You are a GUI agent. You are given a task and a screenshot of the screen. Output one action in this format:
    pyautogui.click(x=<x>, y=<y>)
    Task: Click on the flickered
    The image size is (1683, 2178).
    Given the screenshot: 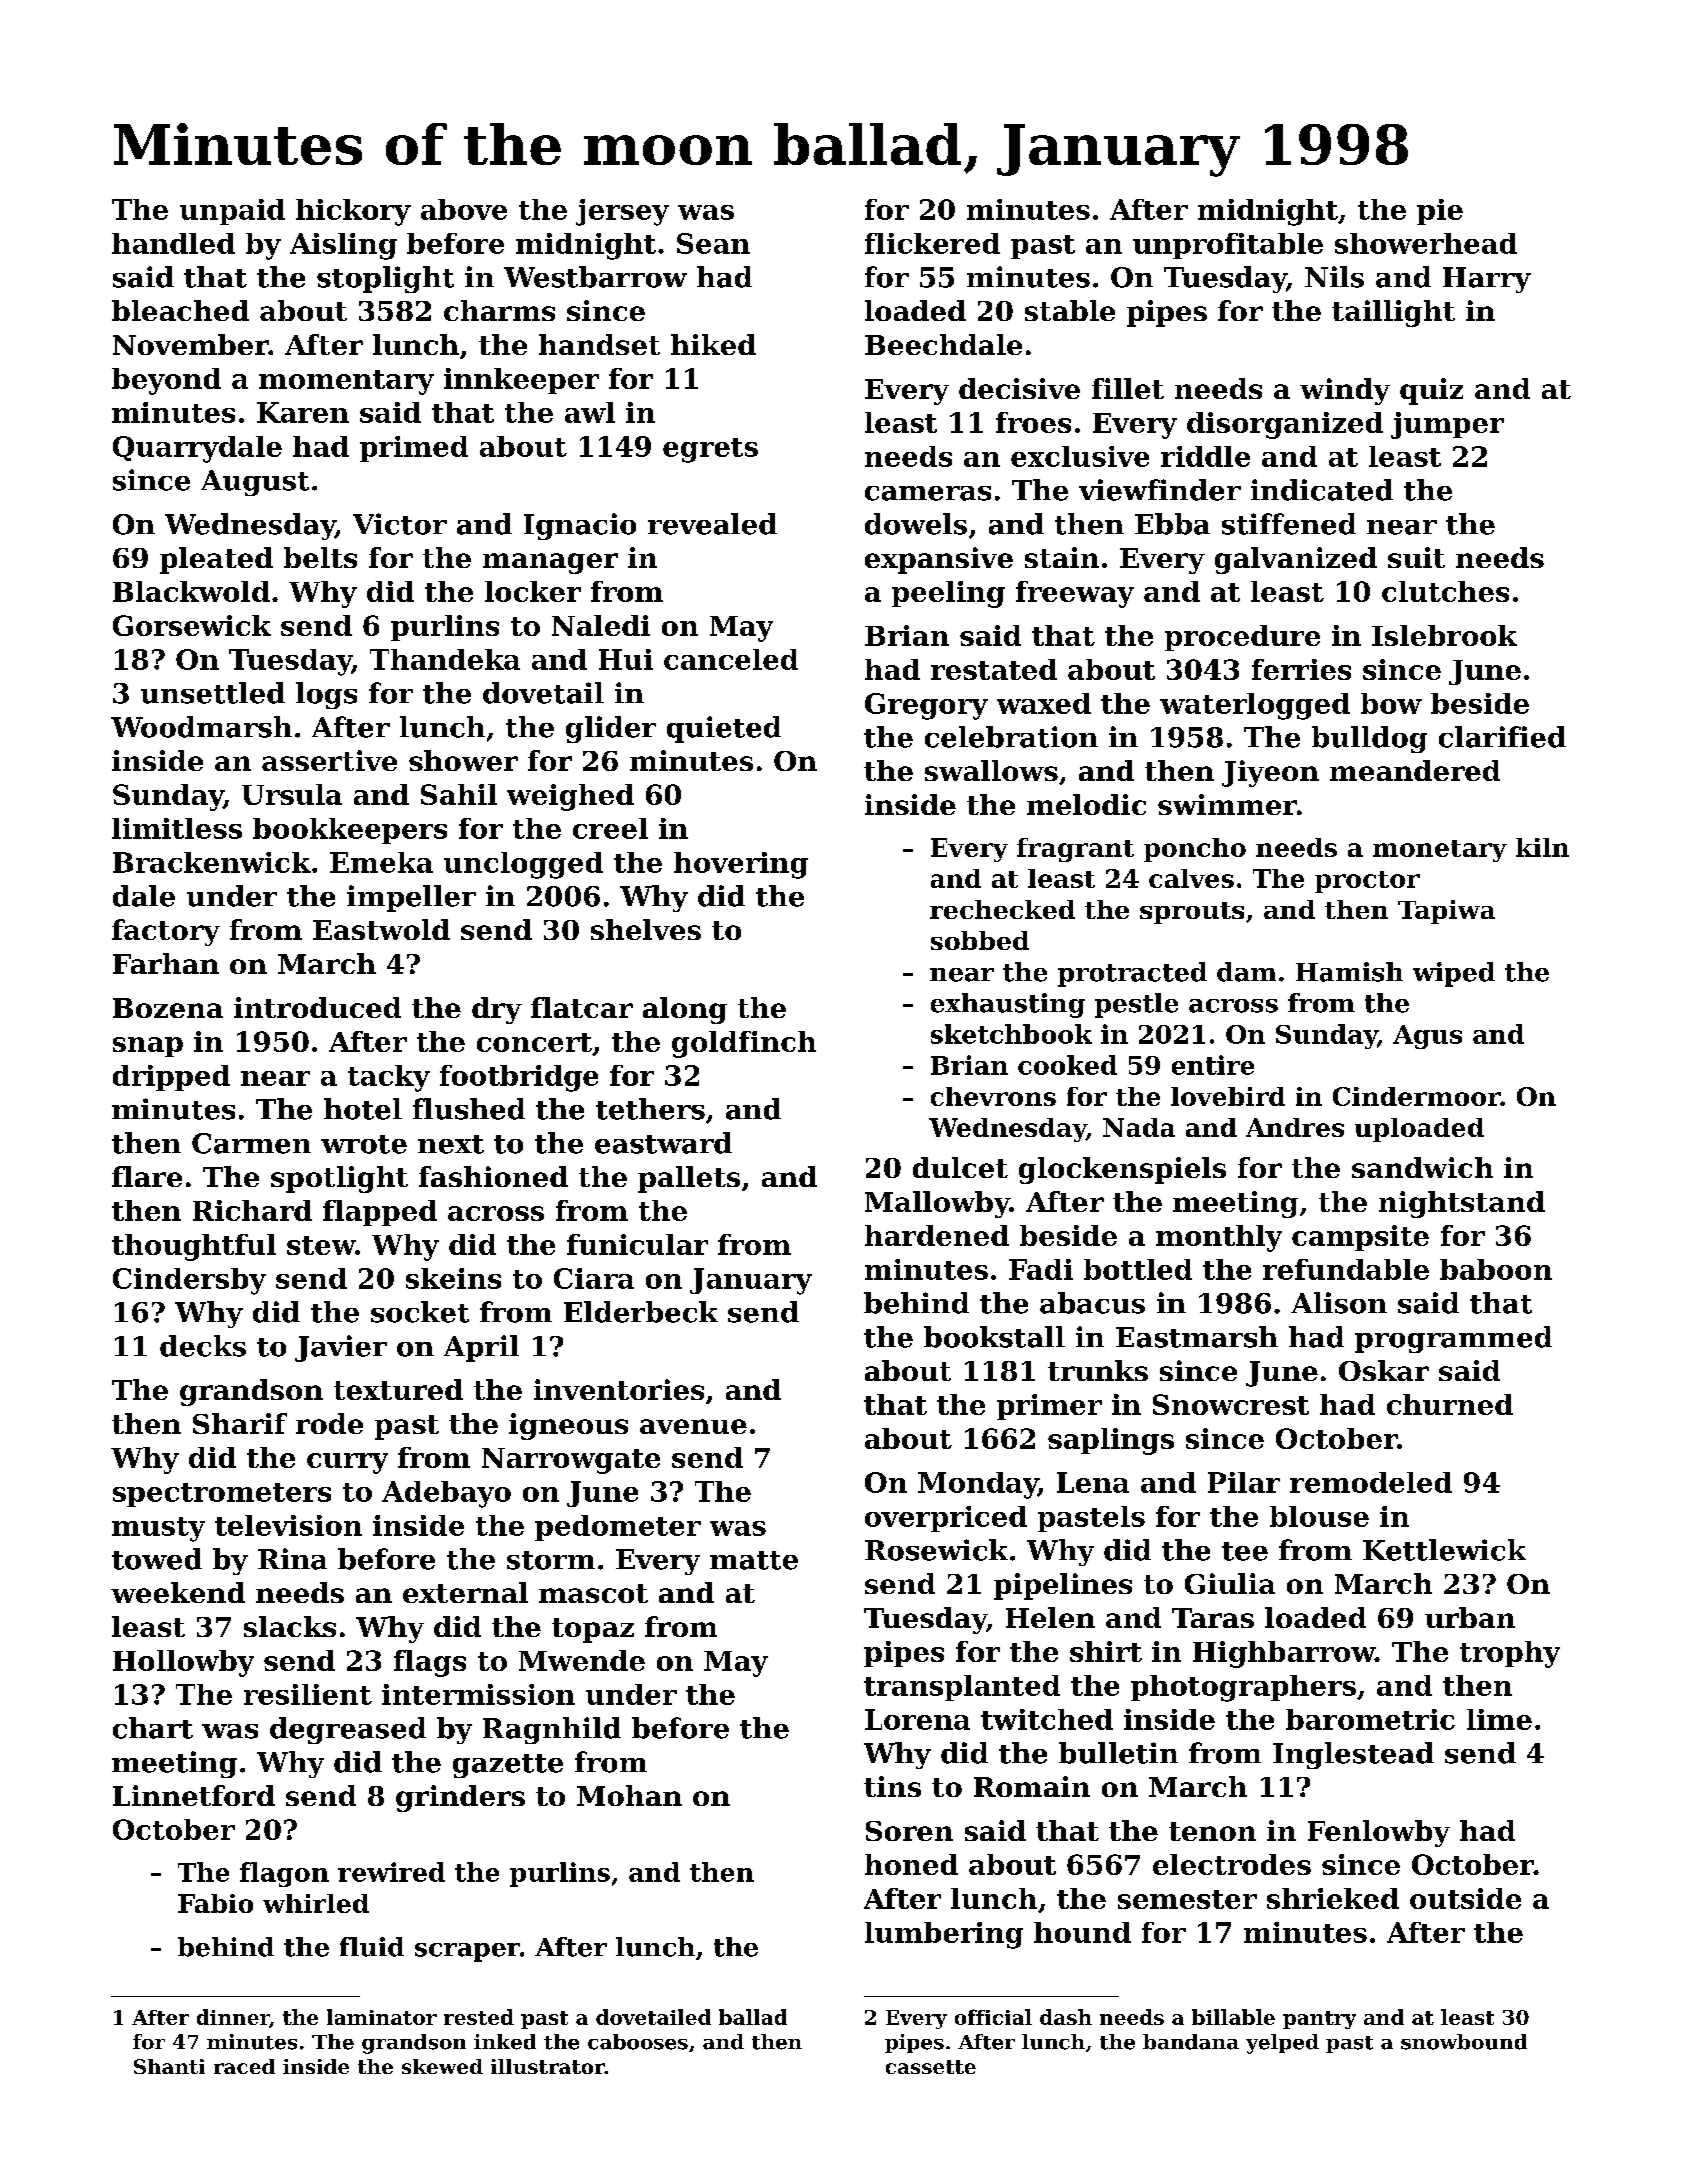 What is the action you would take?
    pyautogui.click(x=932, y=243)
